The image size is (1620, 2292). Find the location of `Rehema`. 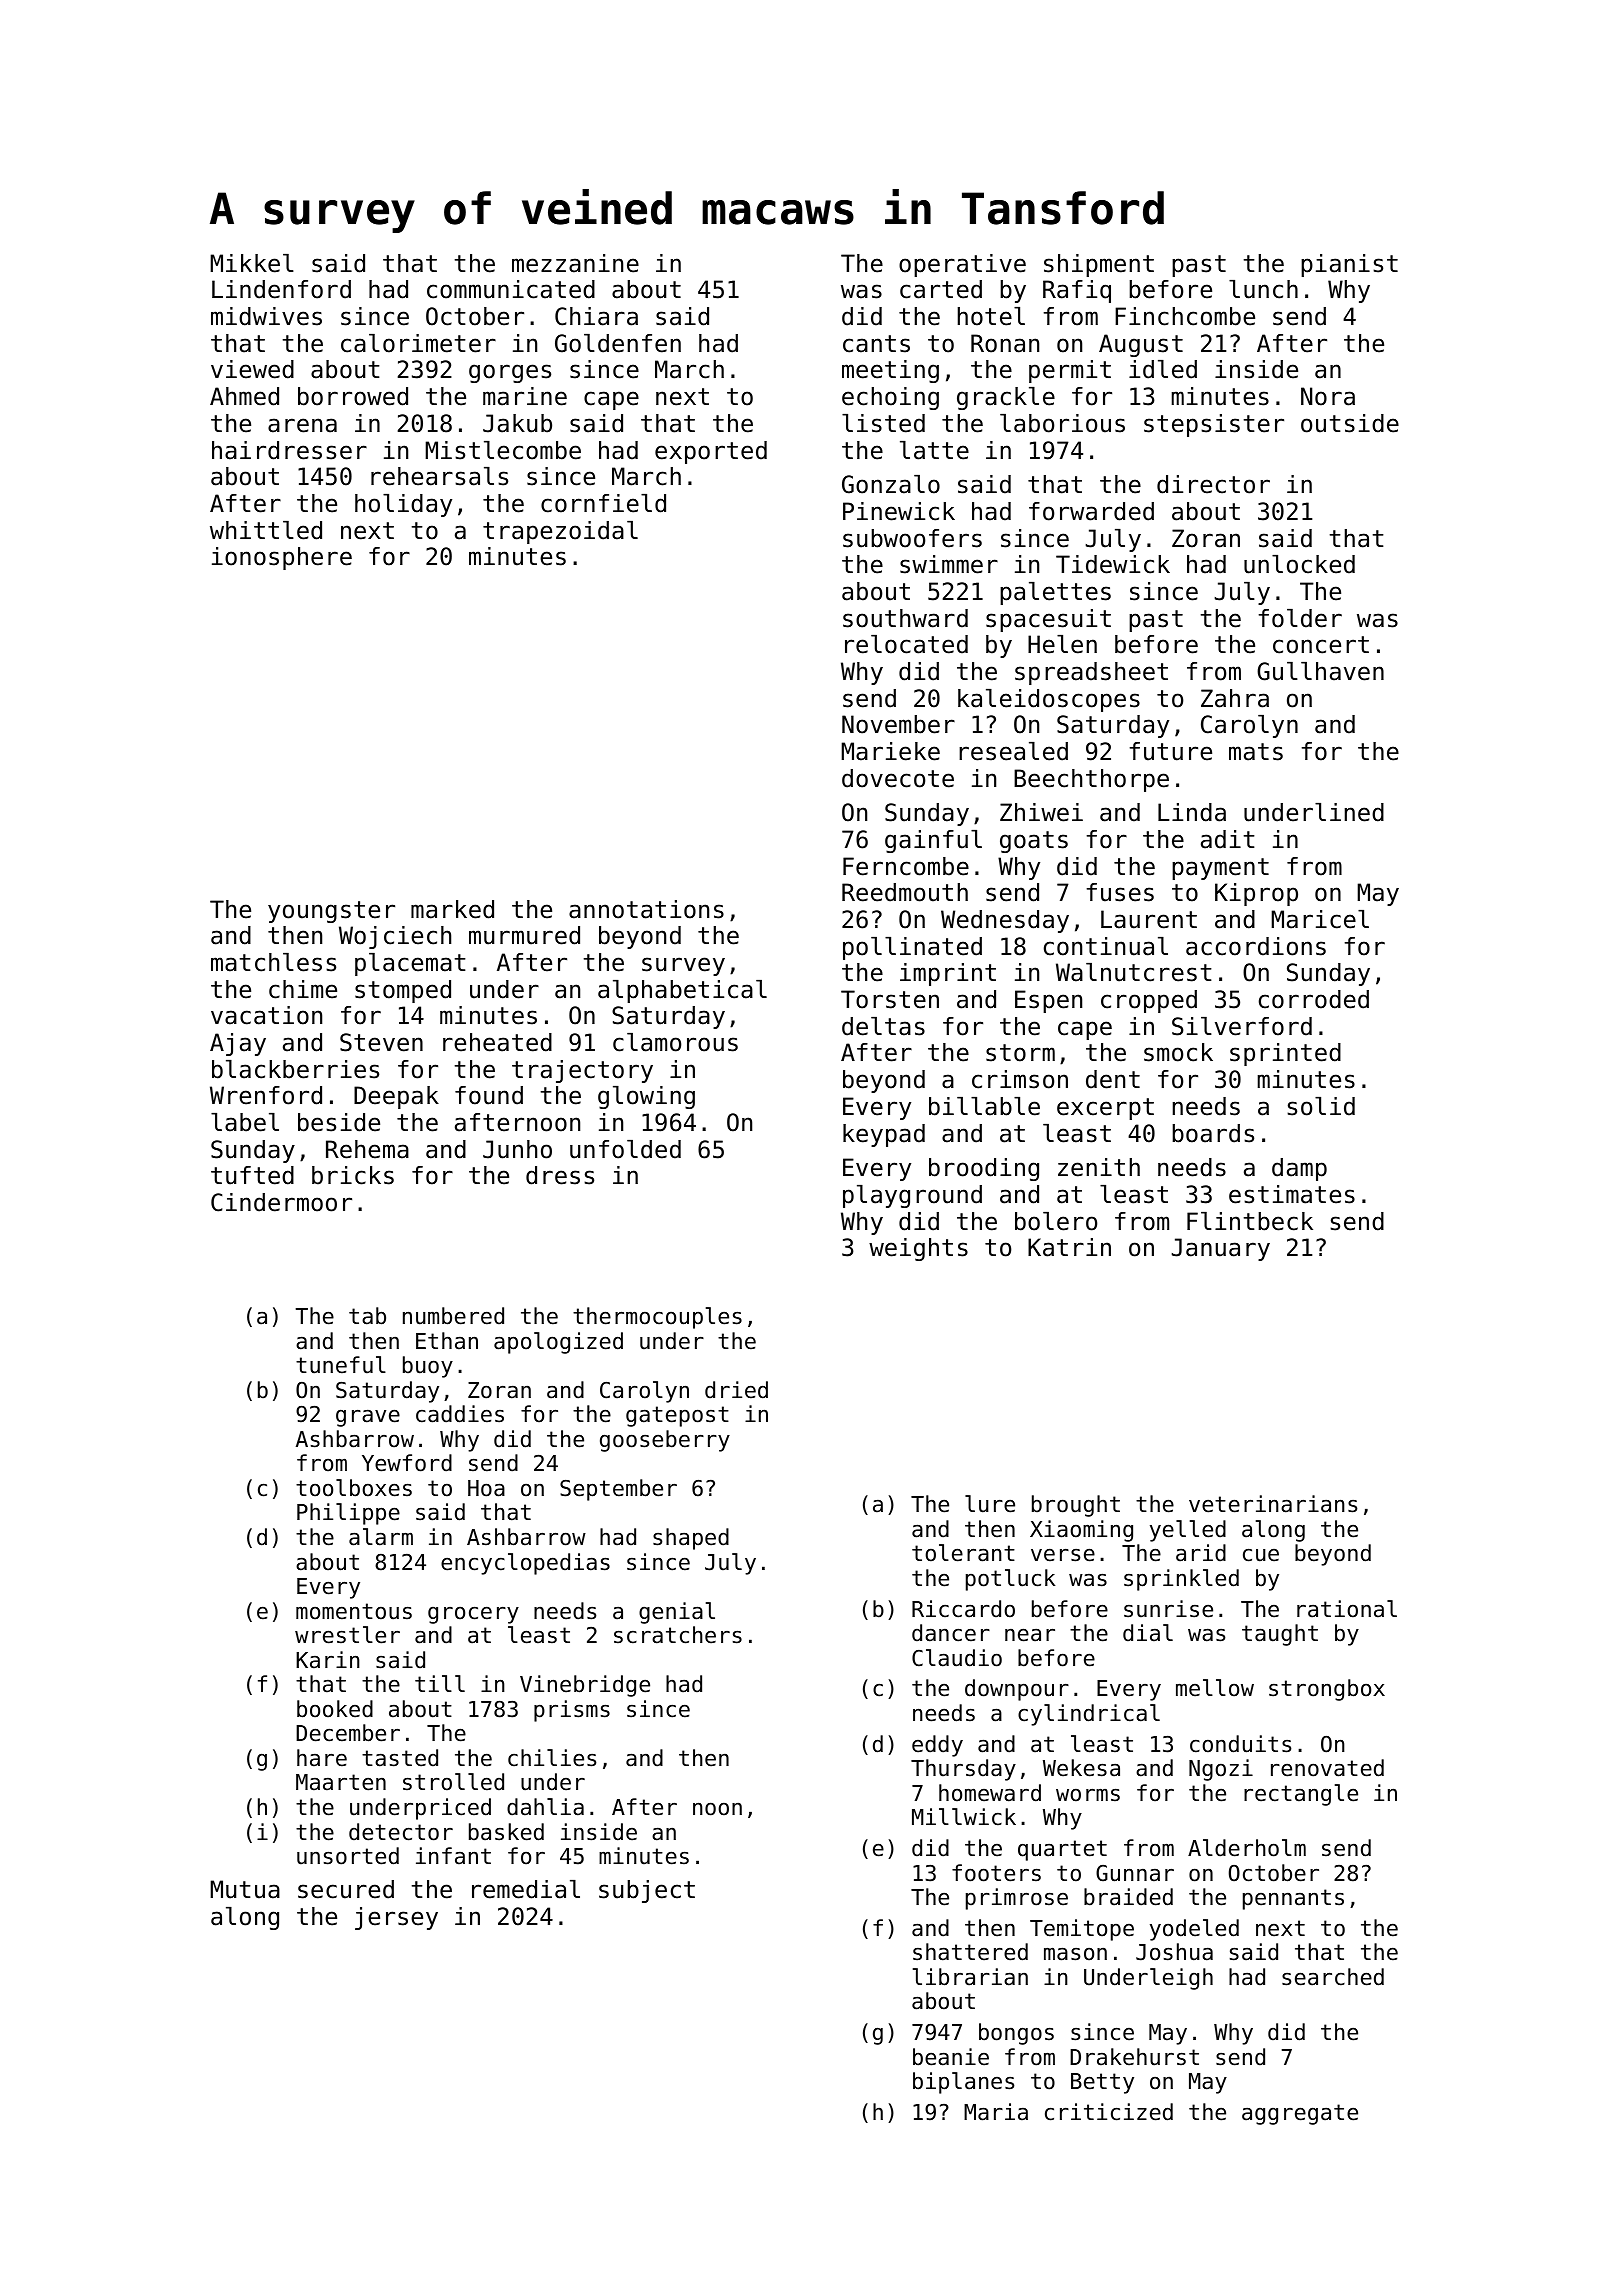

Rehema is located at coordinates (367, 1149).
